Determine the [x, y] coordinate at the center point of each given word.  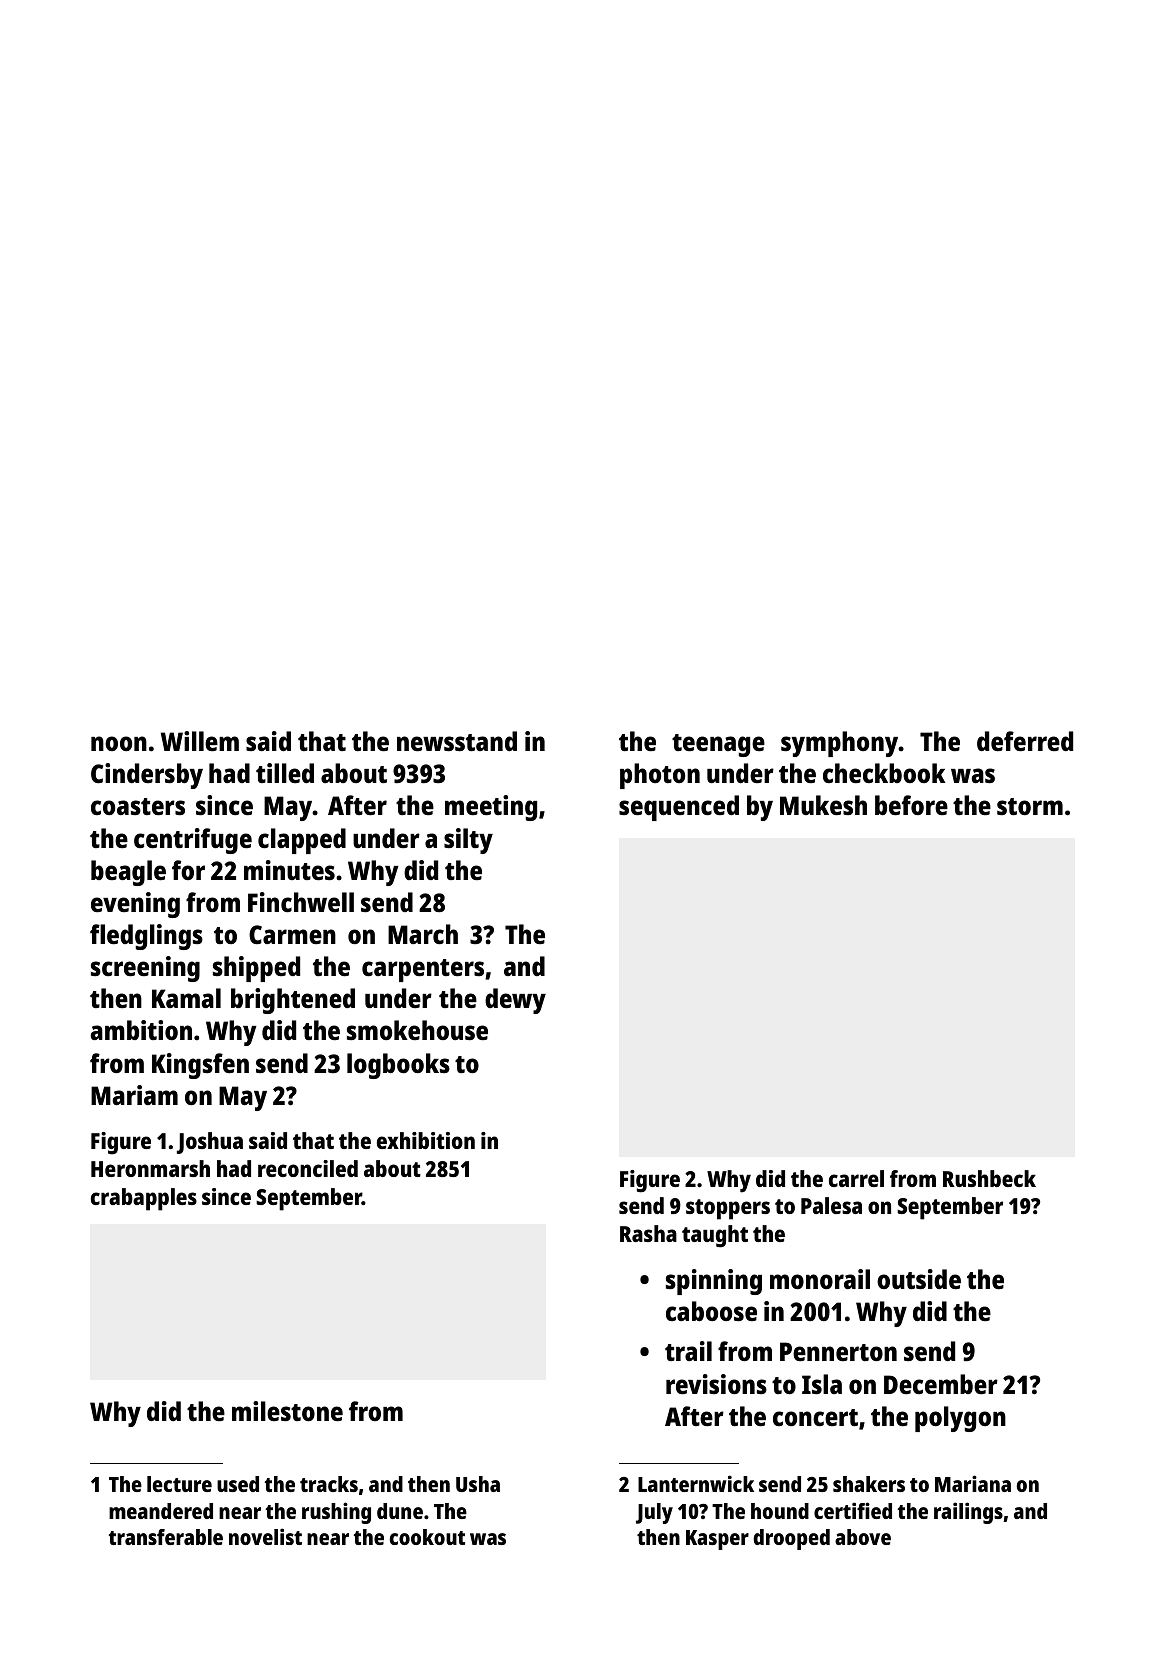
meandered [161, 1511]
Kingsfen [200, 1066]
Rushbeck [989, 1178]
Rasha [648, 1233]
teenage [718, 745]
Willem [200, 741]
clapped [302, 841]
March [423, 934]
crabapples [144, 1199]
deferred [1025, 741]
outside [919, 1279]
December [941, 1384]
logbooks [398, 1066]
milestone [287, 1411]
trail [688, 1351]
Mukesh [823, 805]
